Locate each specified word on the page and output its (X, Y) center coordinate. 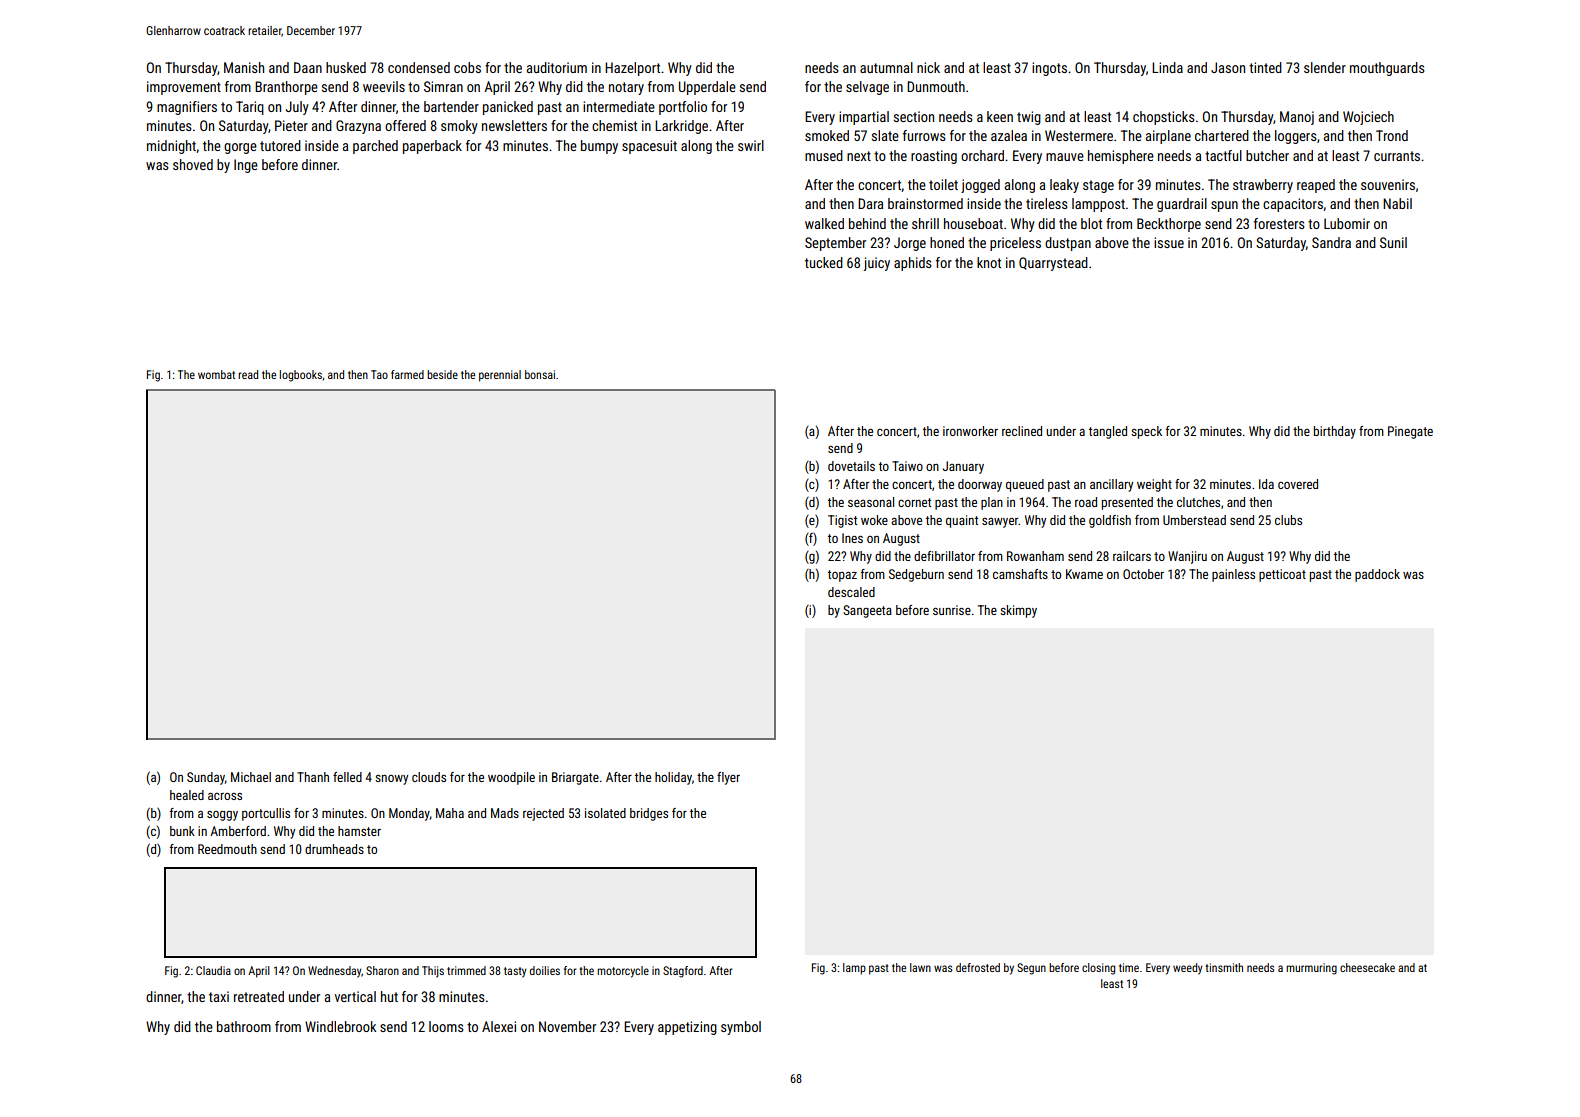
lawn (920, 967)
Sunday (206, 778)
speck (1146, 432)
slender (1325, 67)
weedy (1188, 969)
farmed (407, 374)
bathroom (244, 1026)
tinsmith (1224, 967)
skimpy (1018, 611)
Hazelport (632, 69)
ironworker (970, 431)
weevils (384, 86)
